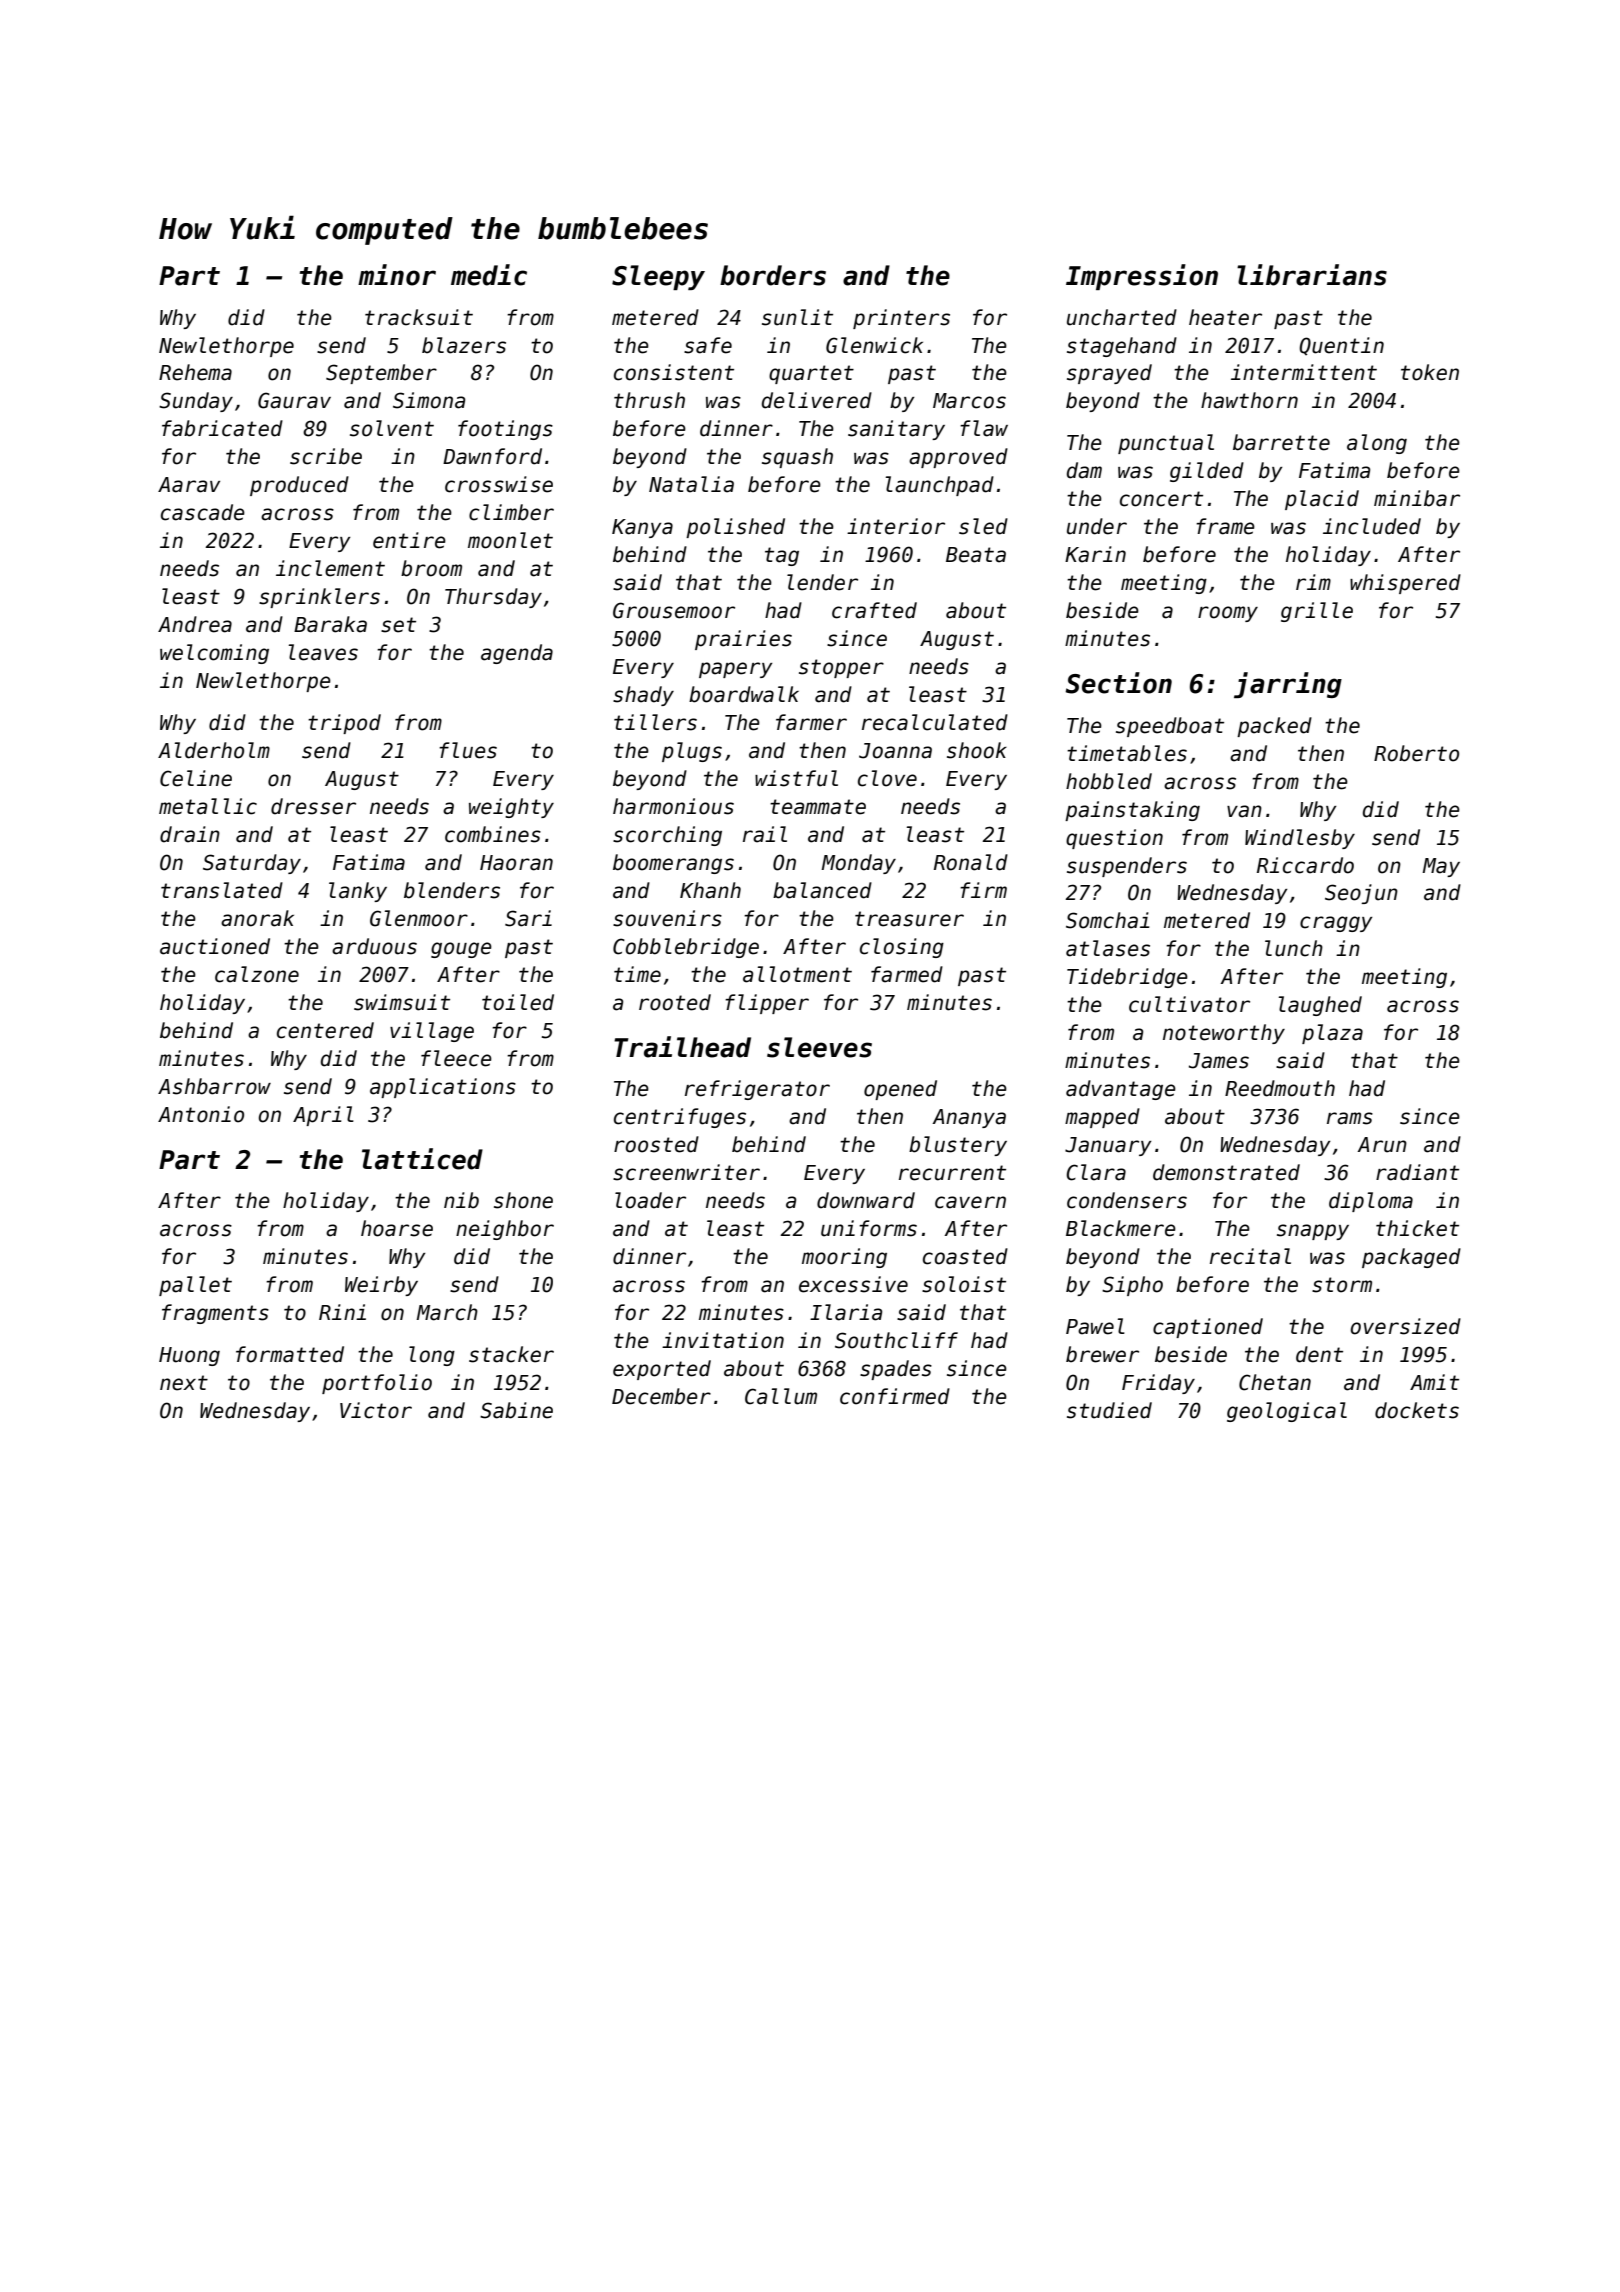  Describe the element at coordinates (658, 277) in the screenshot. I see `Sleepy` at that location.
